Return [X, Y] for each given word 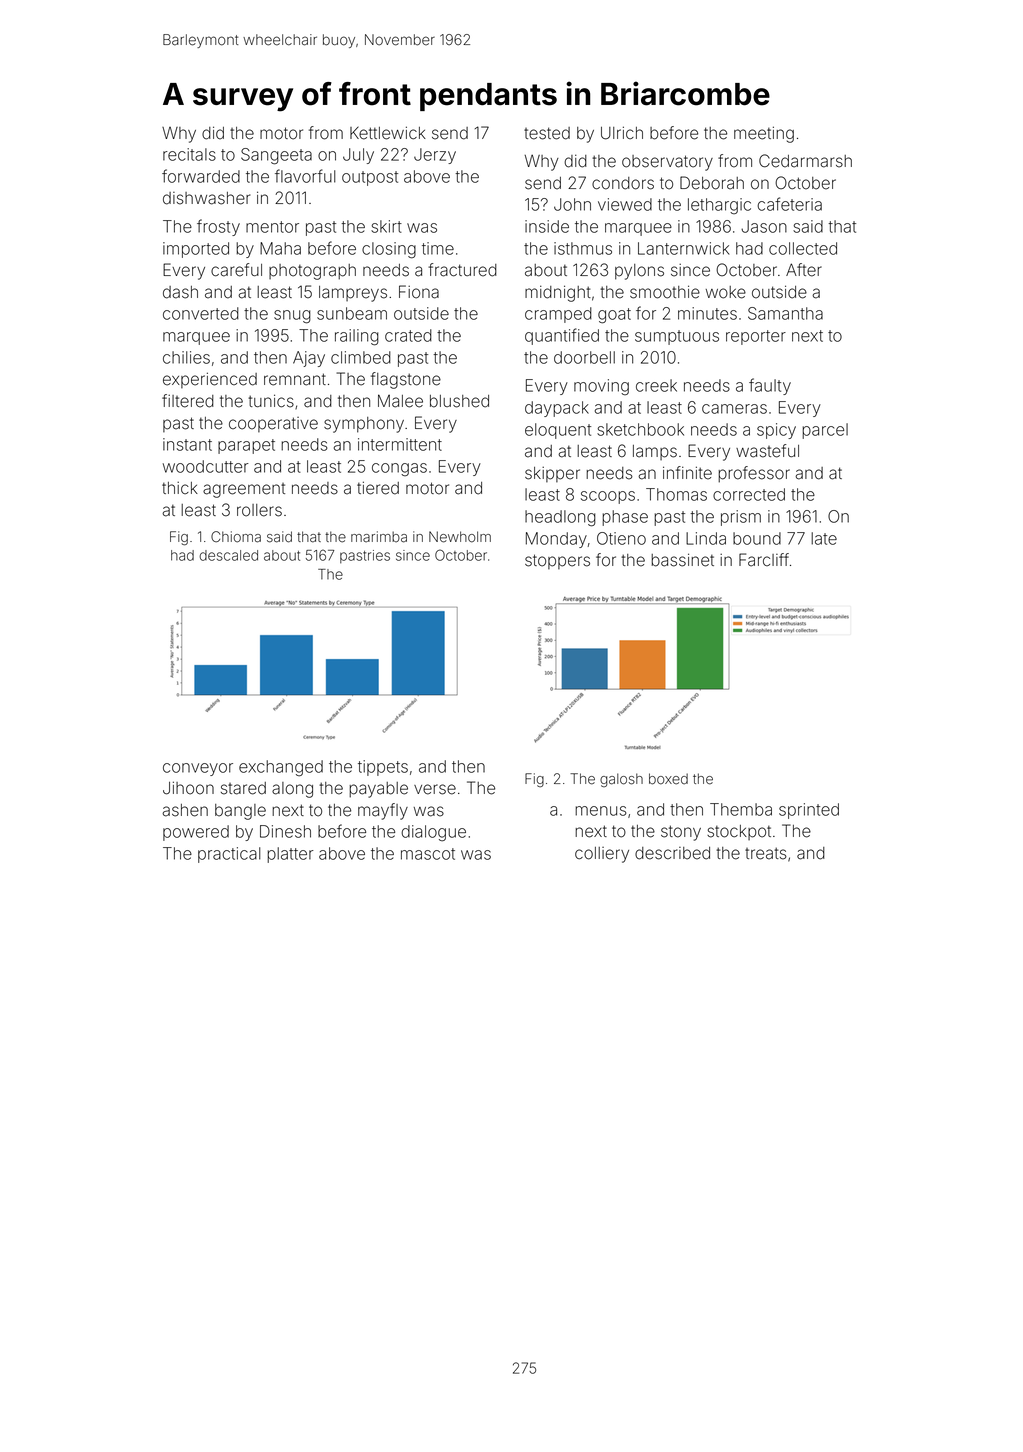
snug [292, 317]
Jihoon [188, 788]
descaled [228, 555]
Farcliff [764, 560]
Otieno [621, 538]
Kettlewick [388, 133]
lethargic [719, 206]
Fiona [419, 292]
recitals [189, 154]
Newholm [460, 537]
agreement [244, 490]
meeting [764, 134]
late [824, 538]
